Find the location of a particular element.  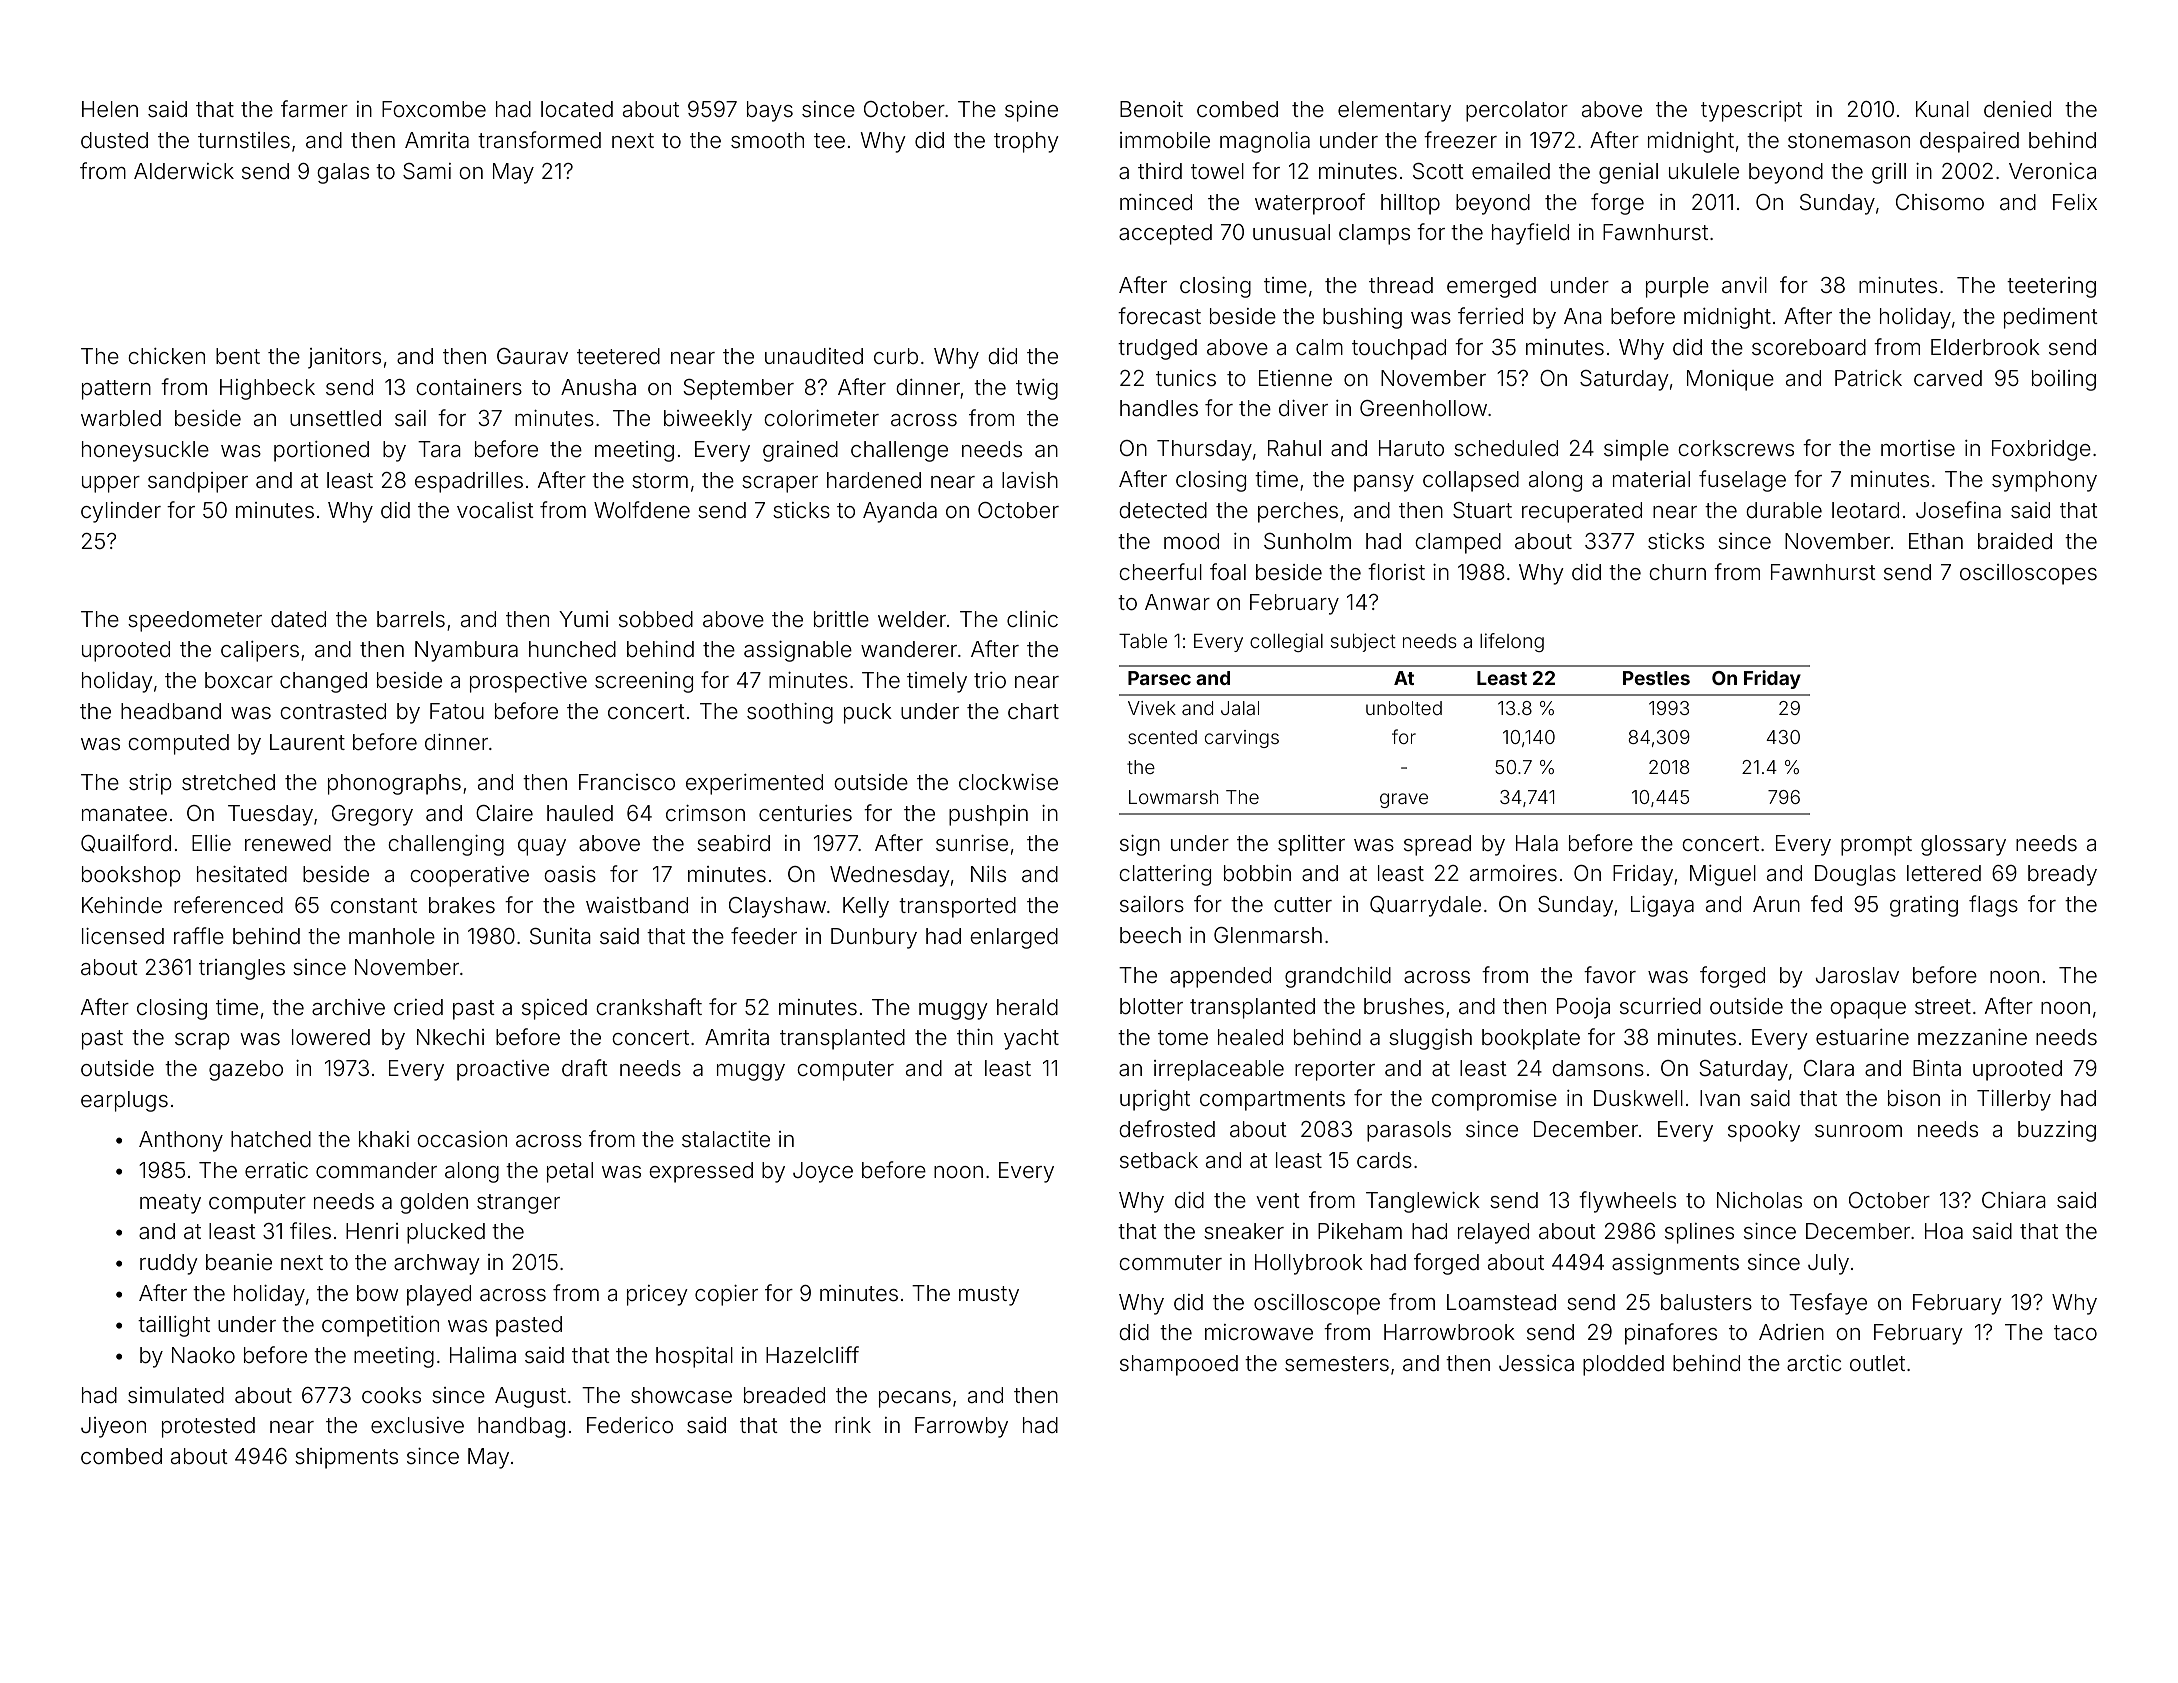

Jiyeon is located at coordinates (113, 1427).
